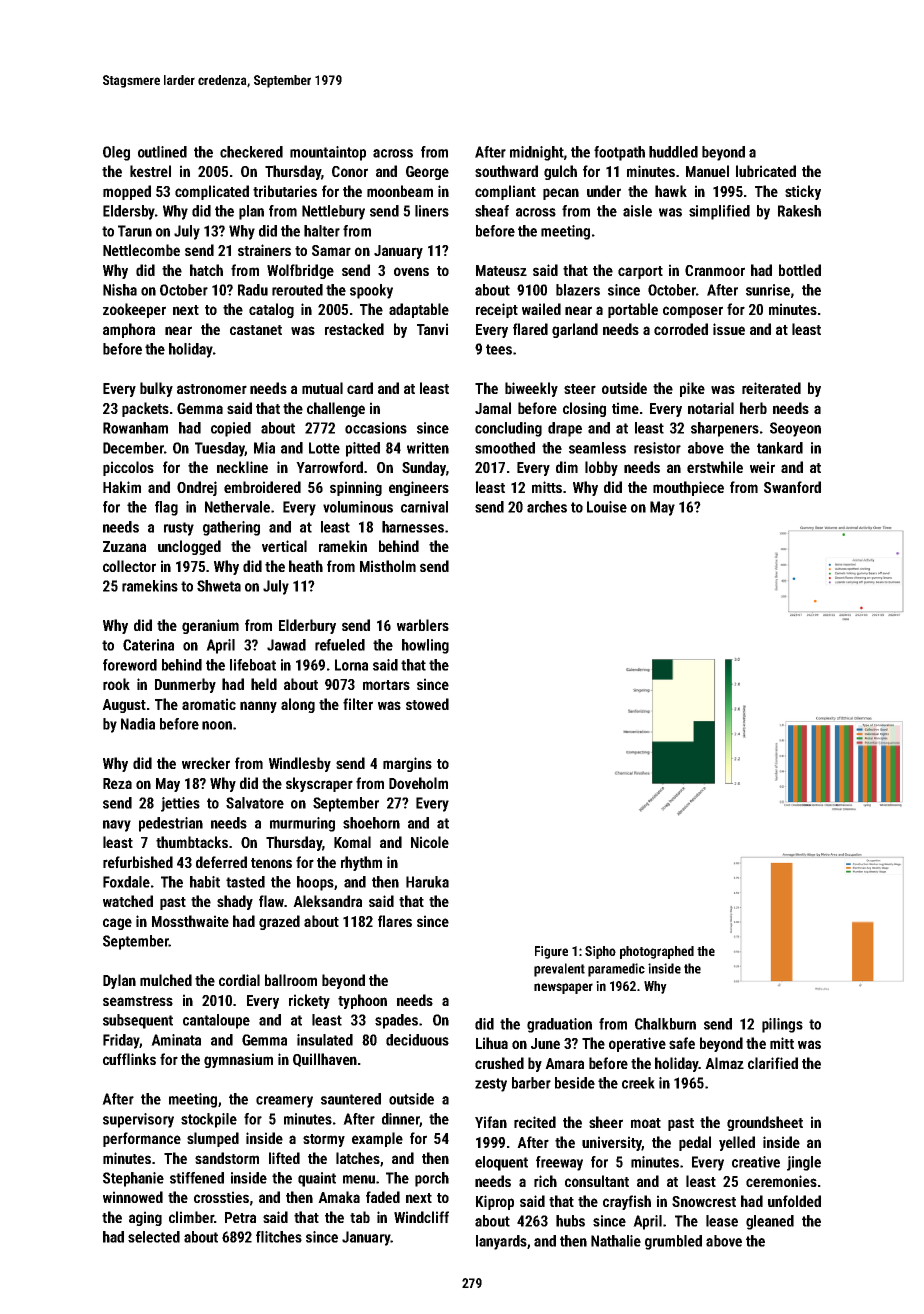 This screenshot has width=924, height=1314. Describe the element at coordinates (491, 1122) in the screenshot. I see `Yifan` at that location.
